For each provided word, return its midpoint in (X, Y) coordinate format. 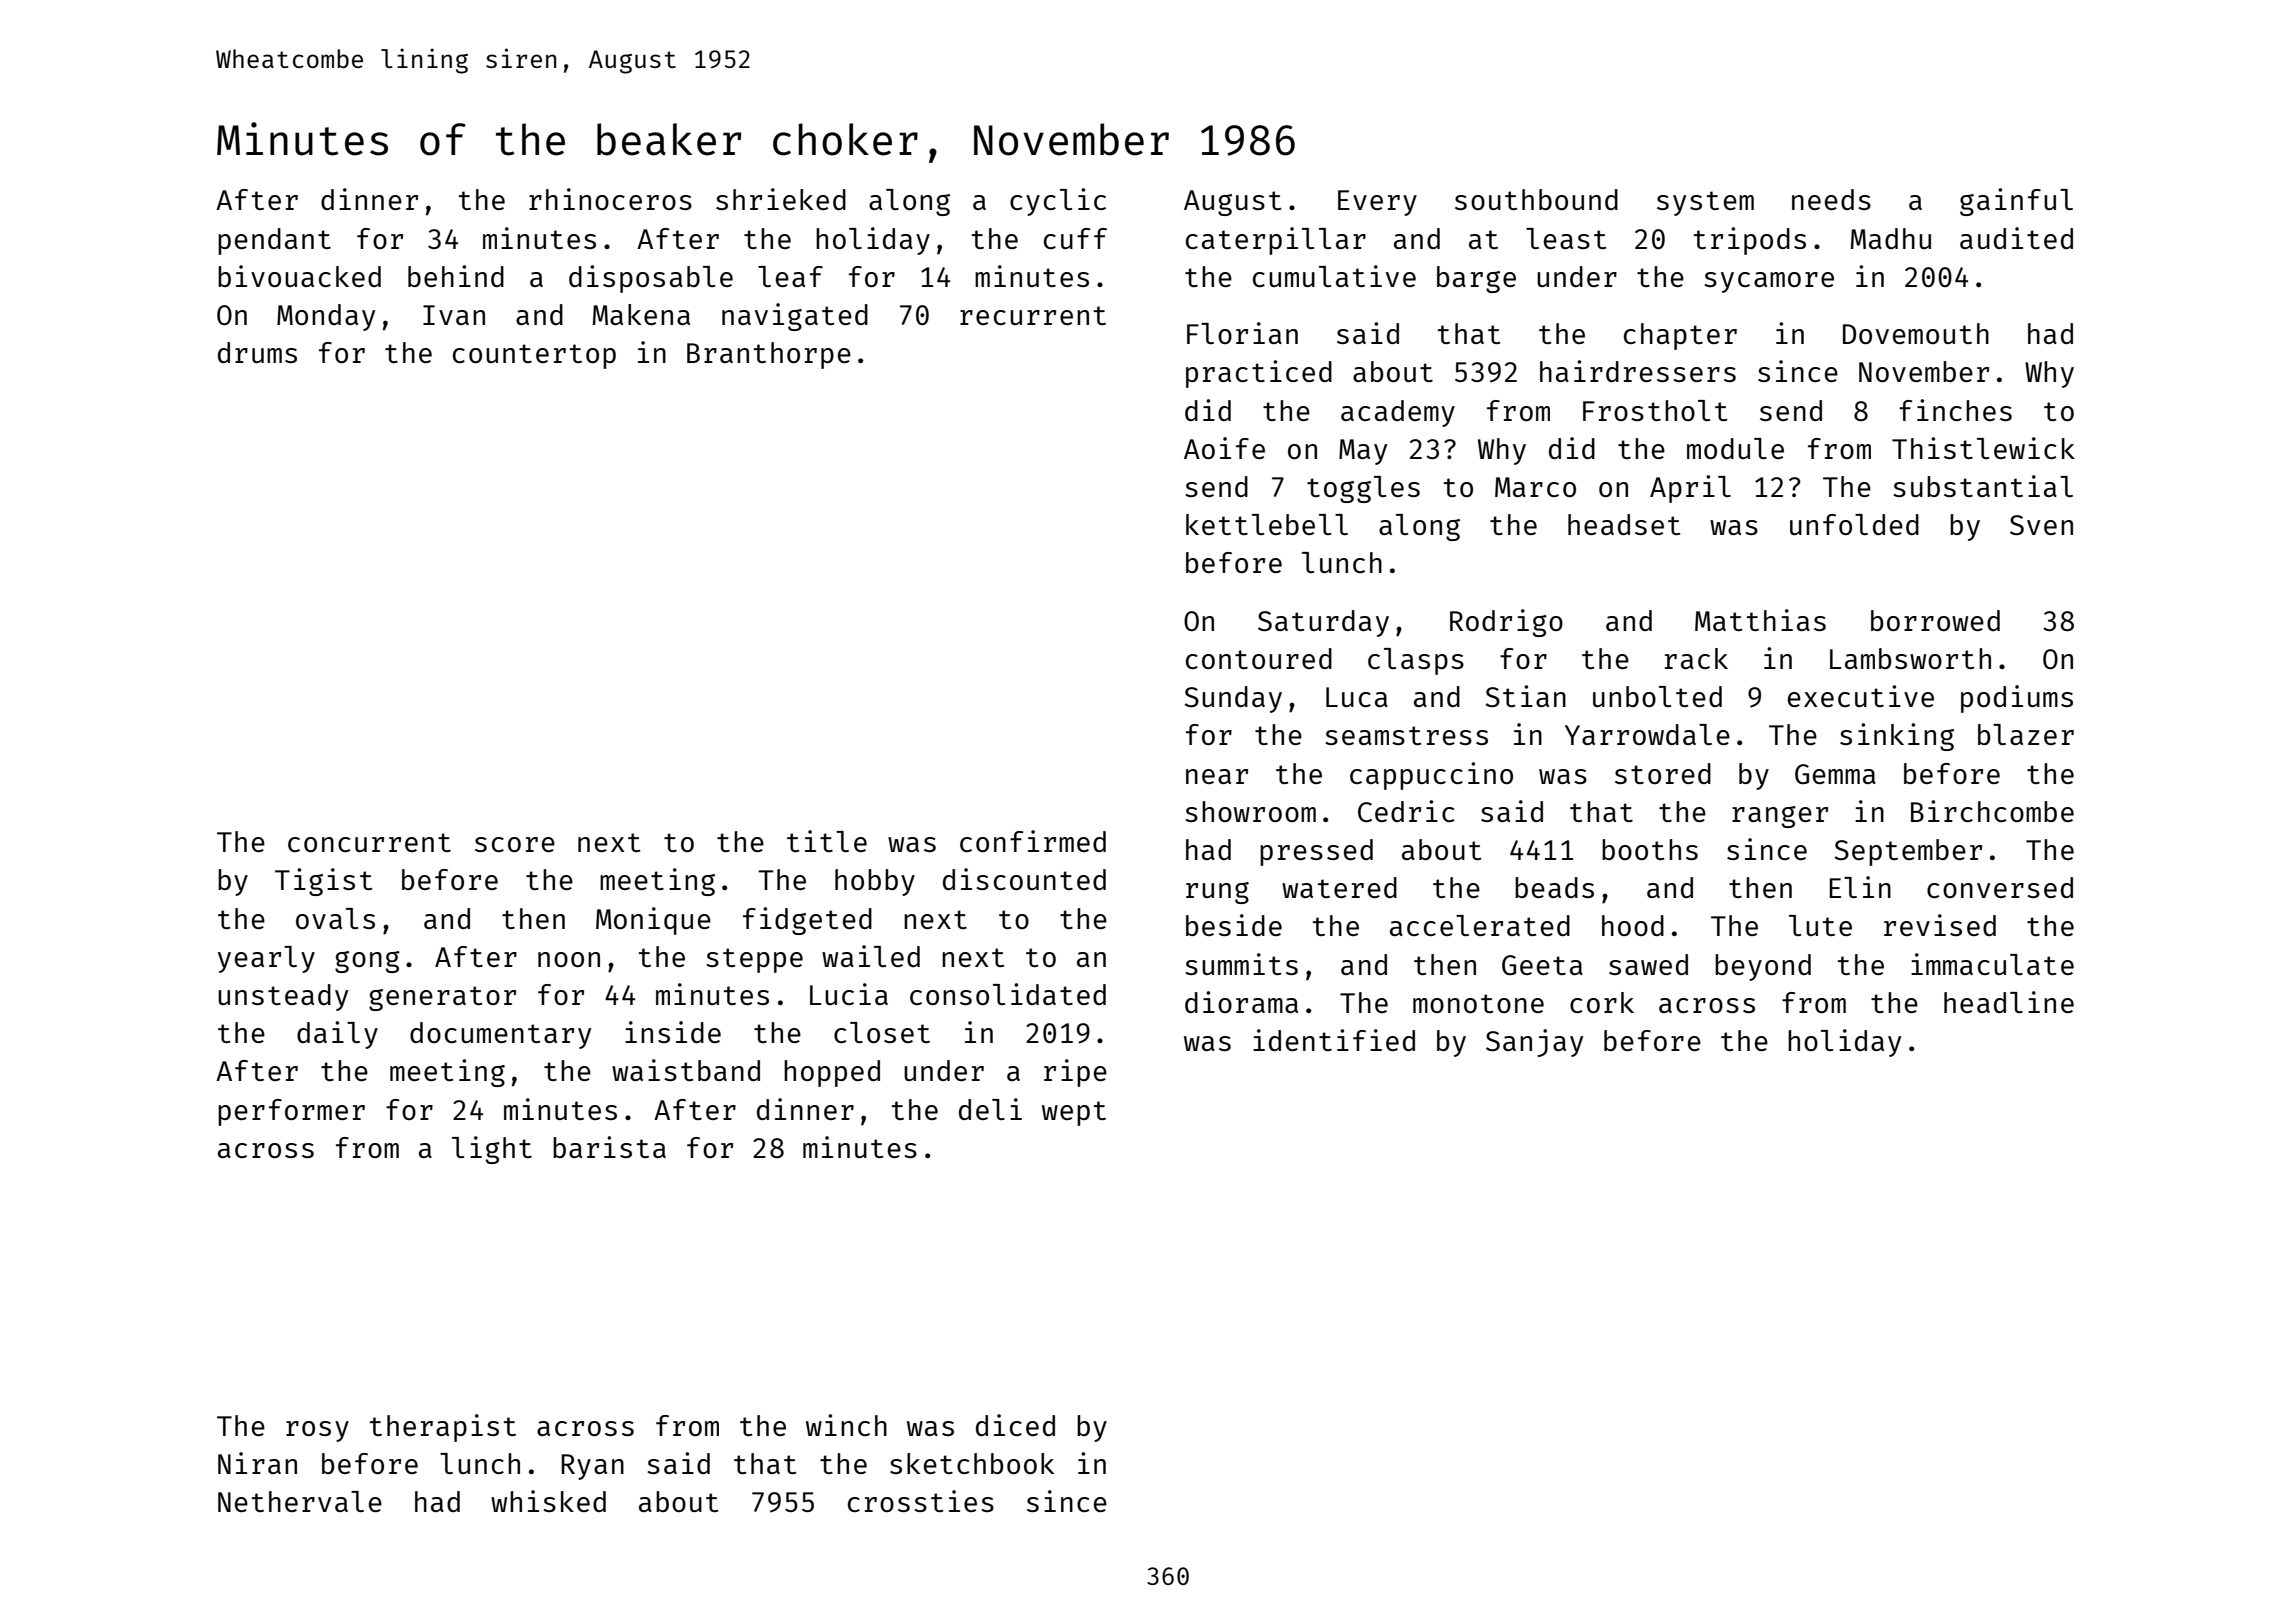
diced (1015, 1425)
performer (291, 1112)
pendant (274, 241)
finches (1955, 410)
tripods (1750, 241)
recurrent (1033, 315)
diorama (1241, 1002)
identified (1334, 1040)
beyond (1763, 967)
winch (846, 1425)
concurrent (369, 842)
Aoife (1224, 448)
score (515, 844)
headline (2009, 1002)
